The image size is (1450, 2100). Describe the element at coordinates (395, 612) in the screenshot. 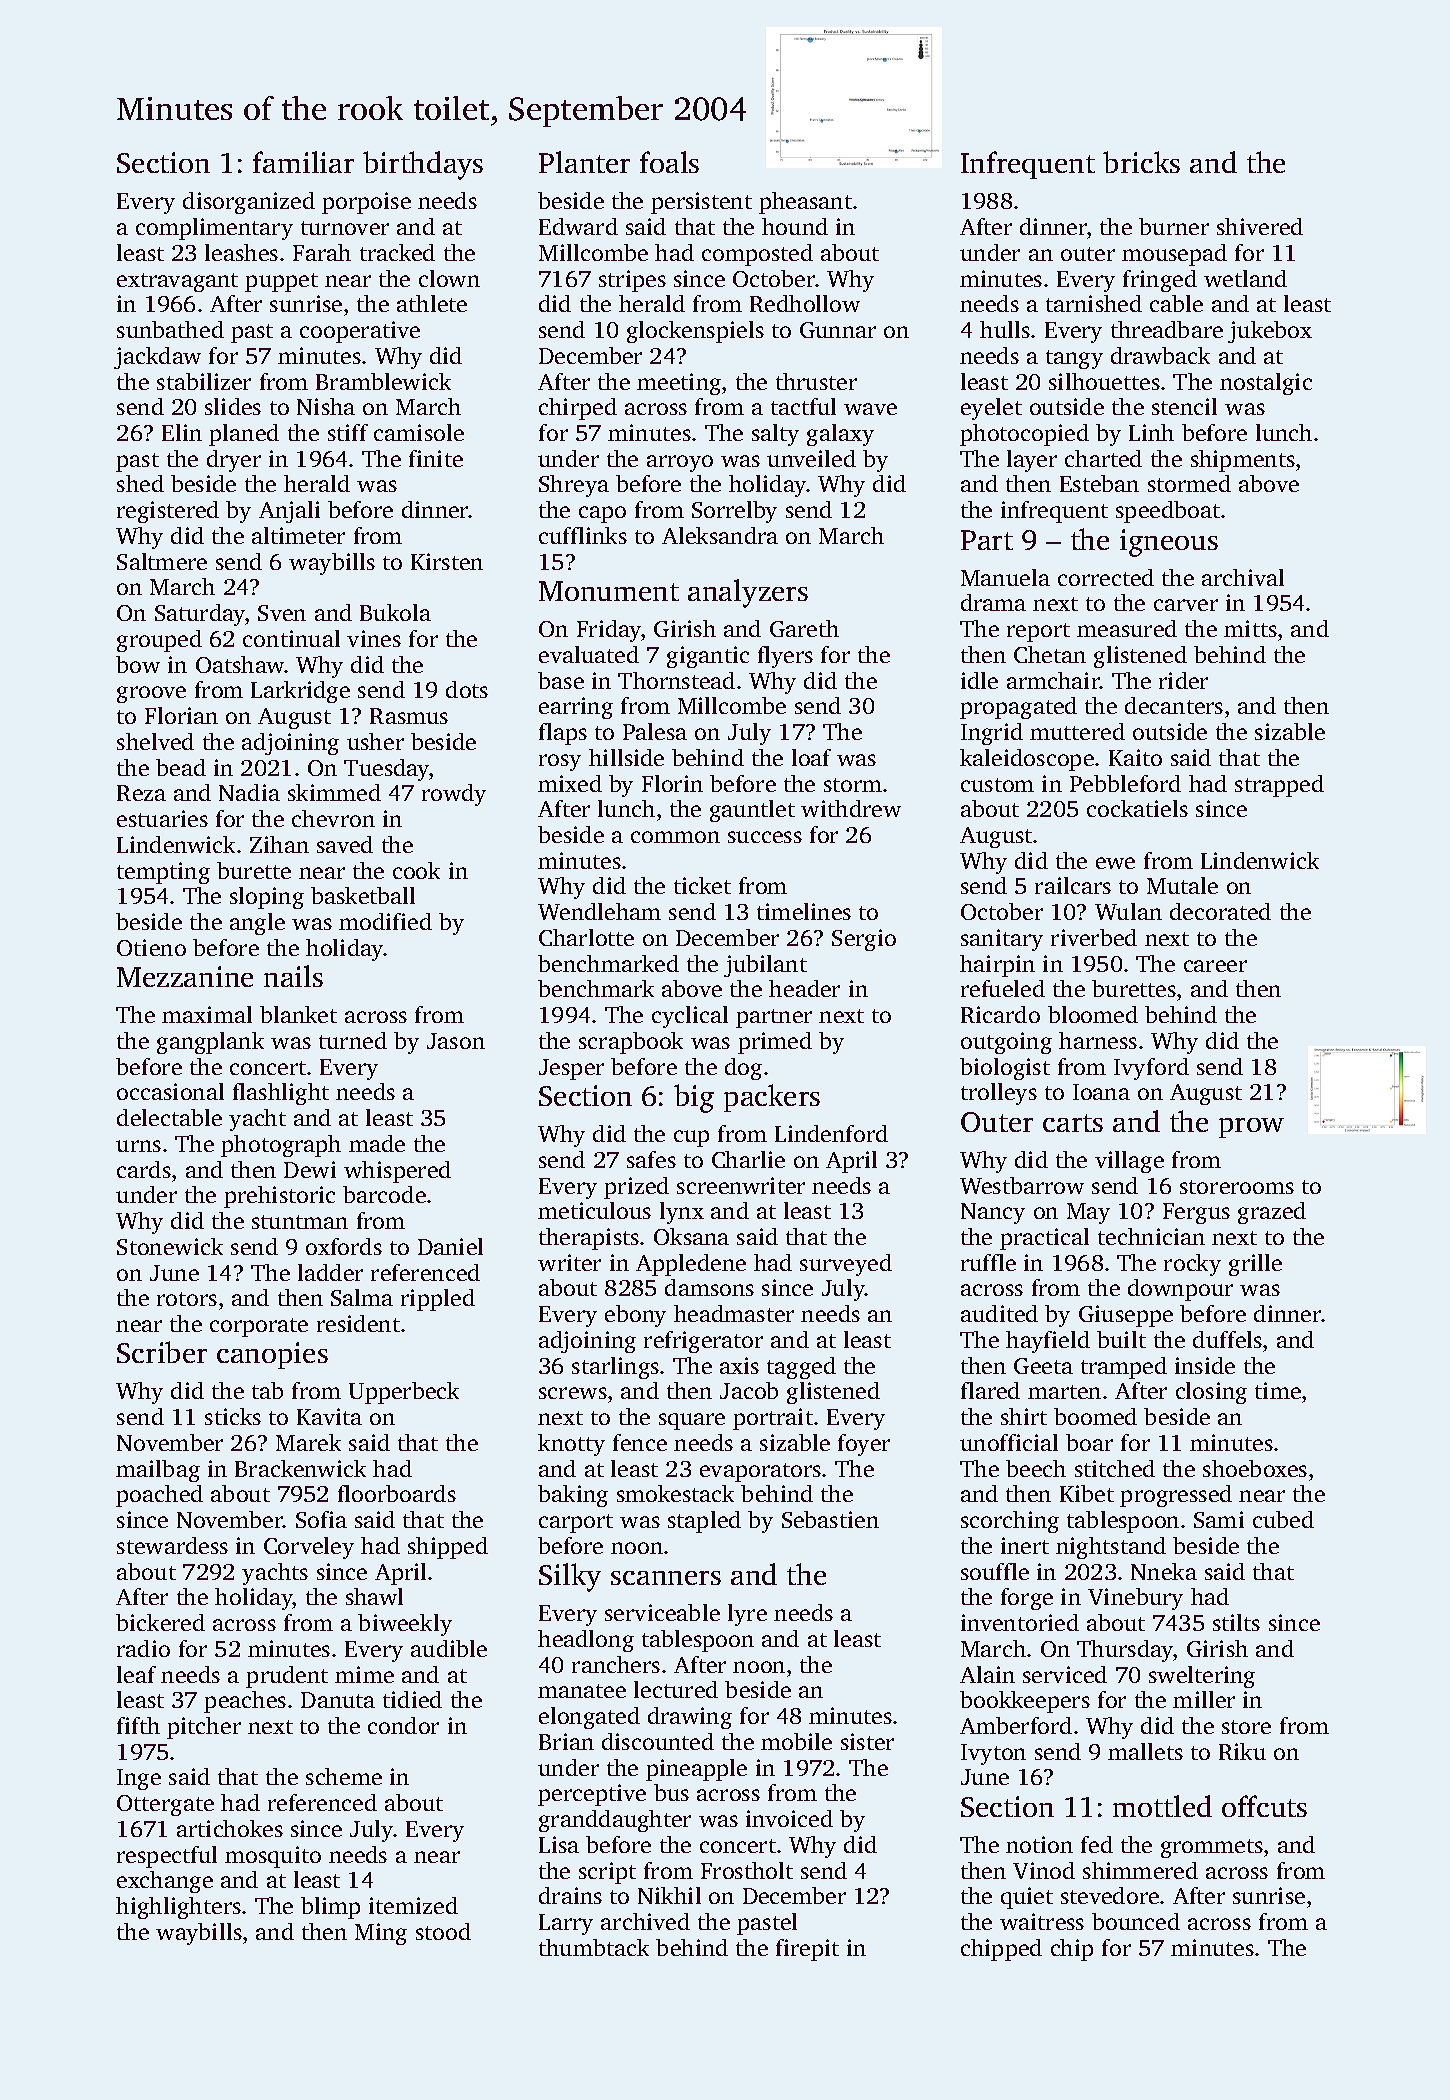

I see `Bukola` at that location.
